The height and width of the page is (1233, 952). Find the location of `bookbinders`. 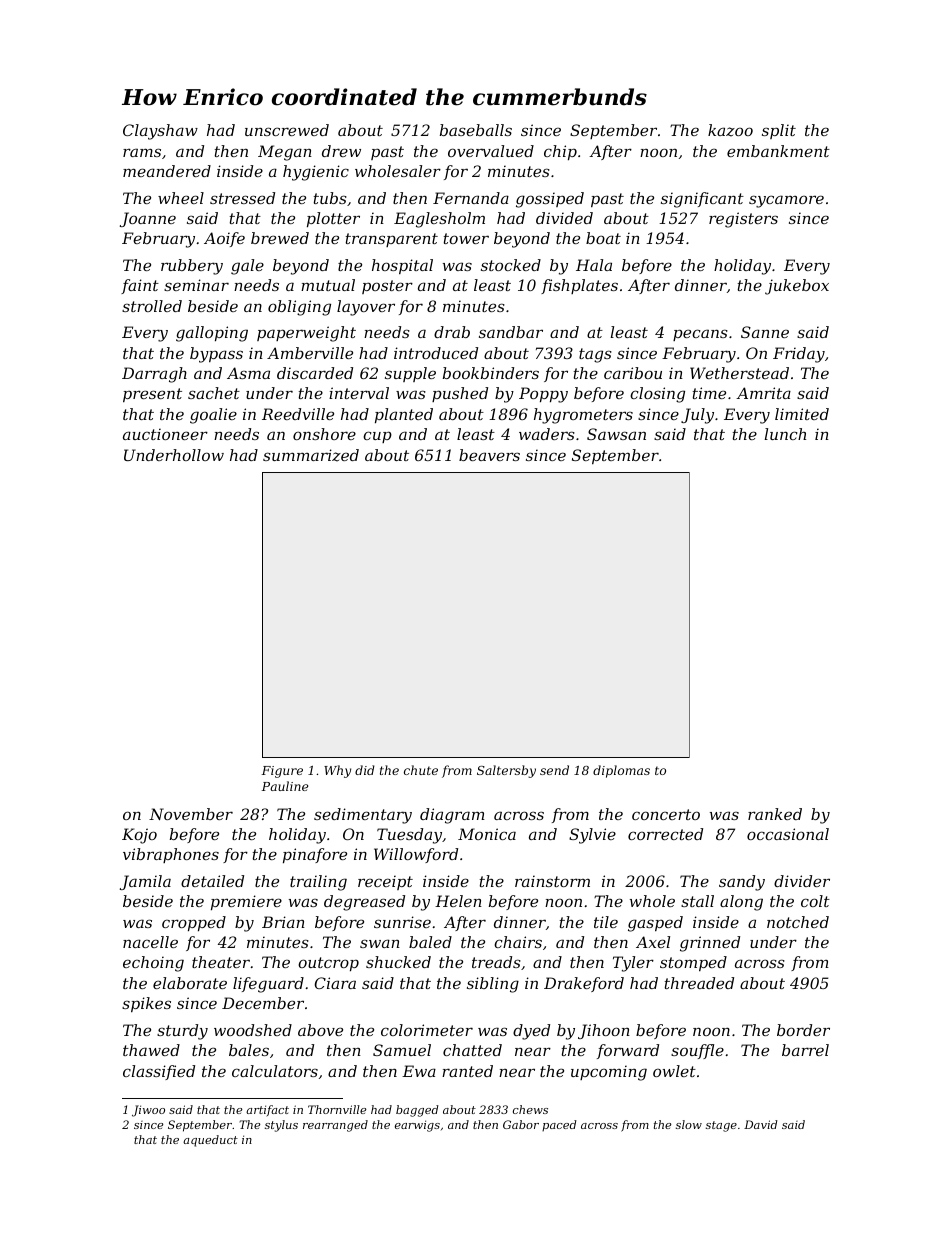

bookbinders is located at coordinates (491, 373).
